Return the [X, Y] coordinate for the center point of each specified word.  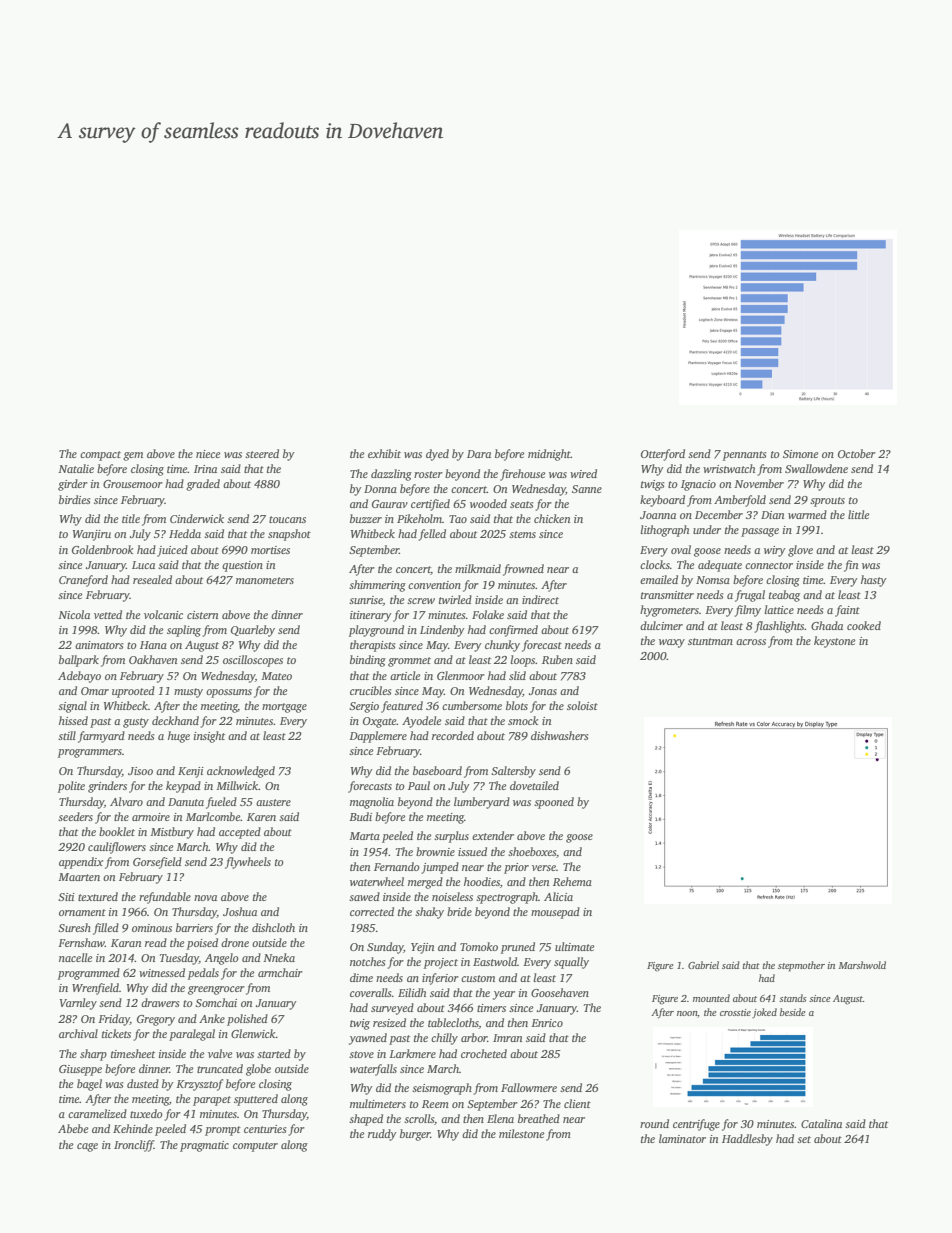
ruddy [382, 1135]
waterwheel [377, 881]
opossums [229, 693]
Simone [800, 454]
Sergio [364, 707]
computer [255, 1147]
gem [133, 456]
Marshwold [862, 965]
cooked [864, 625]
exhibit [384, 453]
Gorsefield [157, 863]
